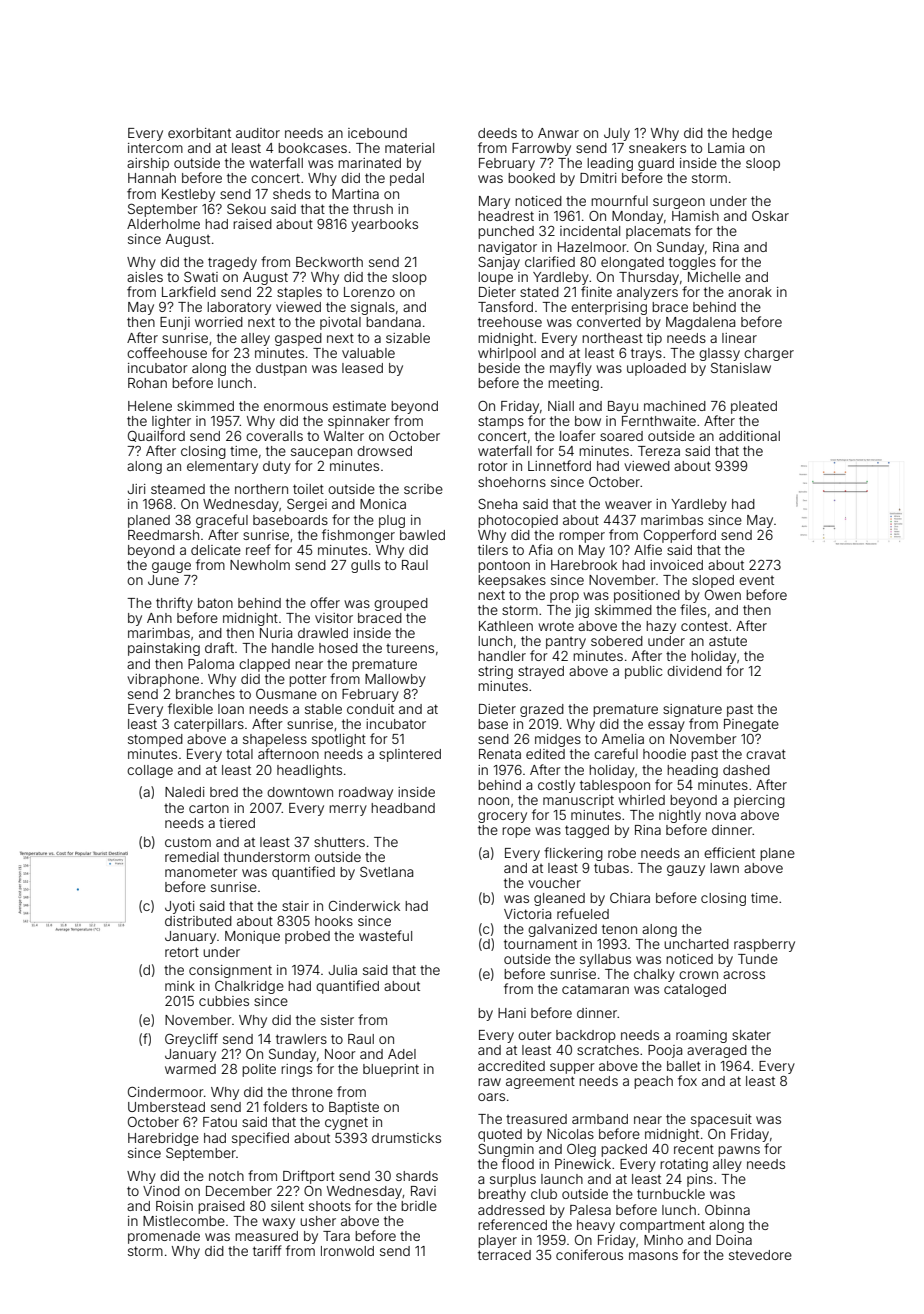 The width and height of the screenshot is (924, 1314). What do you see at coordinates (174, 1206) in the screenshot?
I see `Roisin` at bounding box center [174, 1206].
